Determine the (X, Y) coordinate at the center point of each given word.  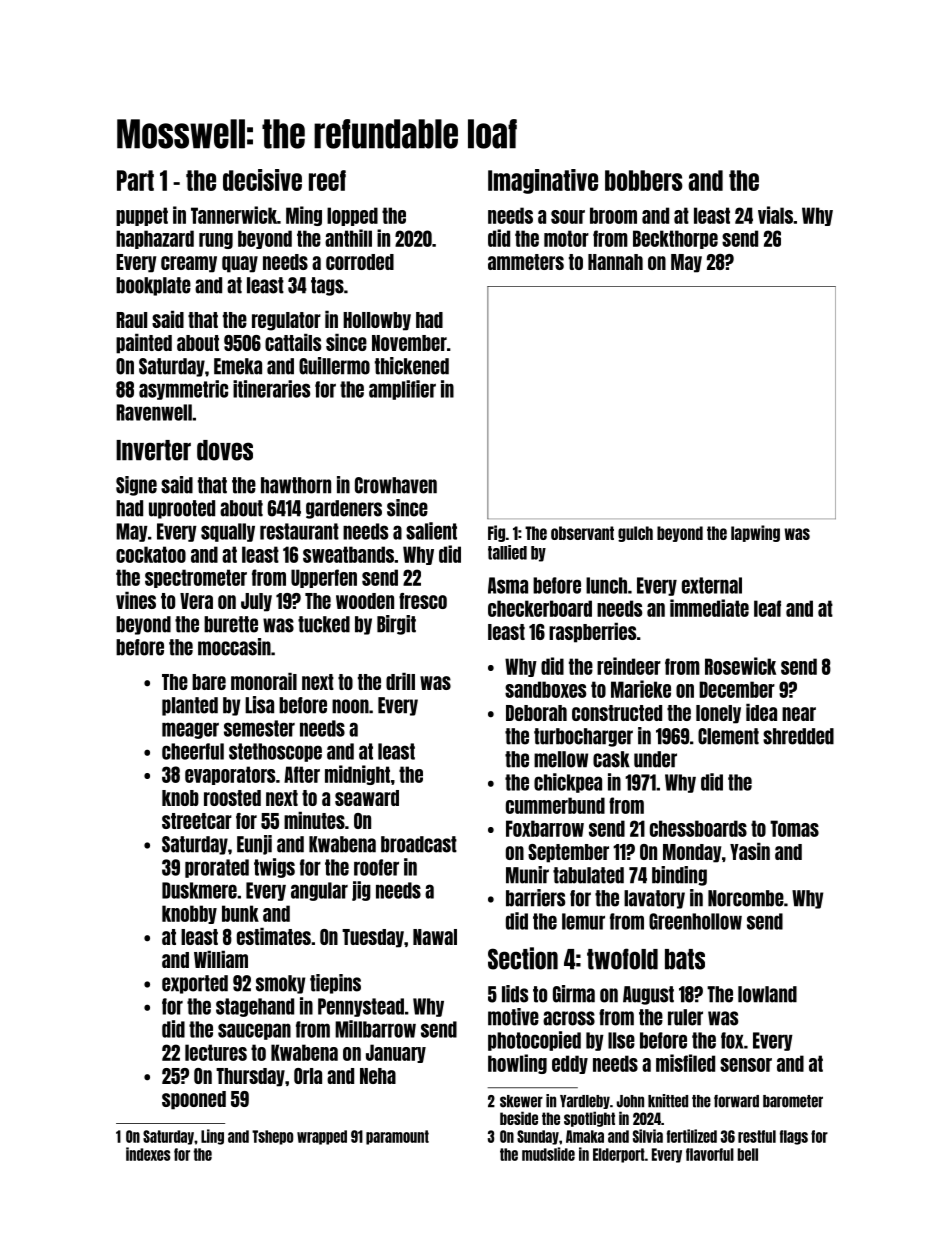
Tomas (794, 828)
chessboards (698, 828)
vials (775, 215)
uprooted (182, 509)
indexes (148, 1154)
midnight (357, 775)
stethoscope (275, 752)
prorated (217, 868)
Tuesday (373, 938)
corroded (360, 262)
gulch (635, 534)
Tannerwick (234, 215)
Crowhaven (396, 485)
